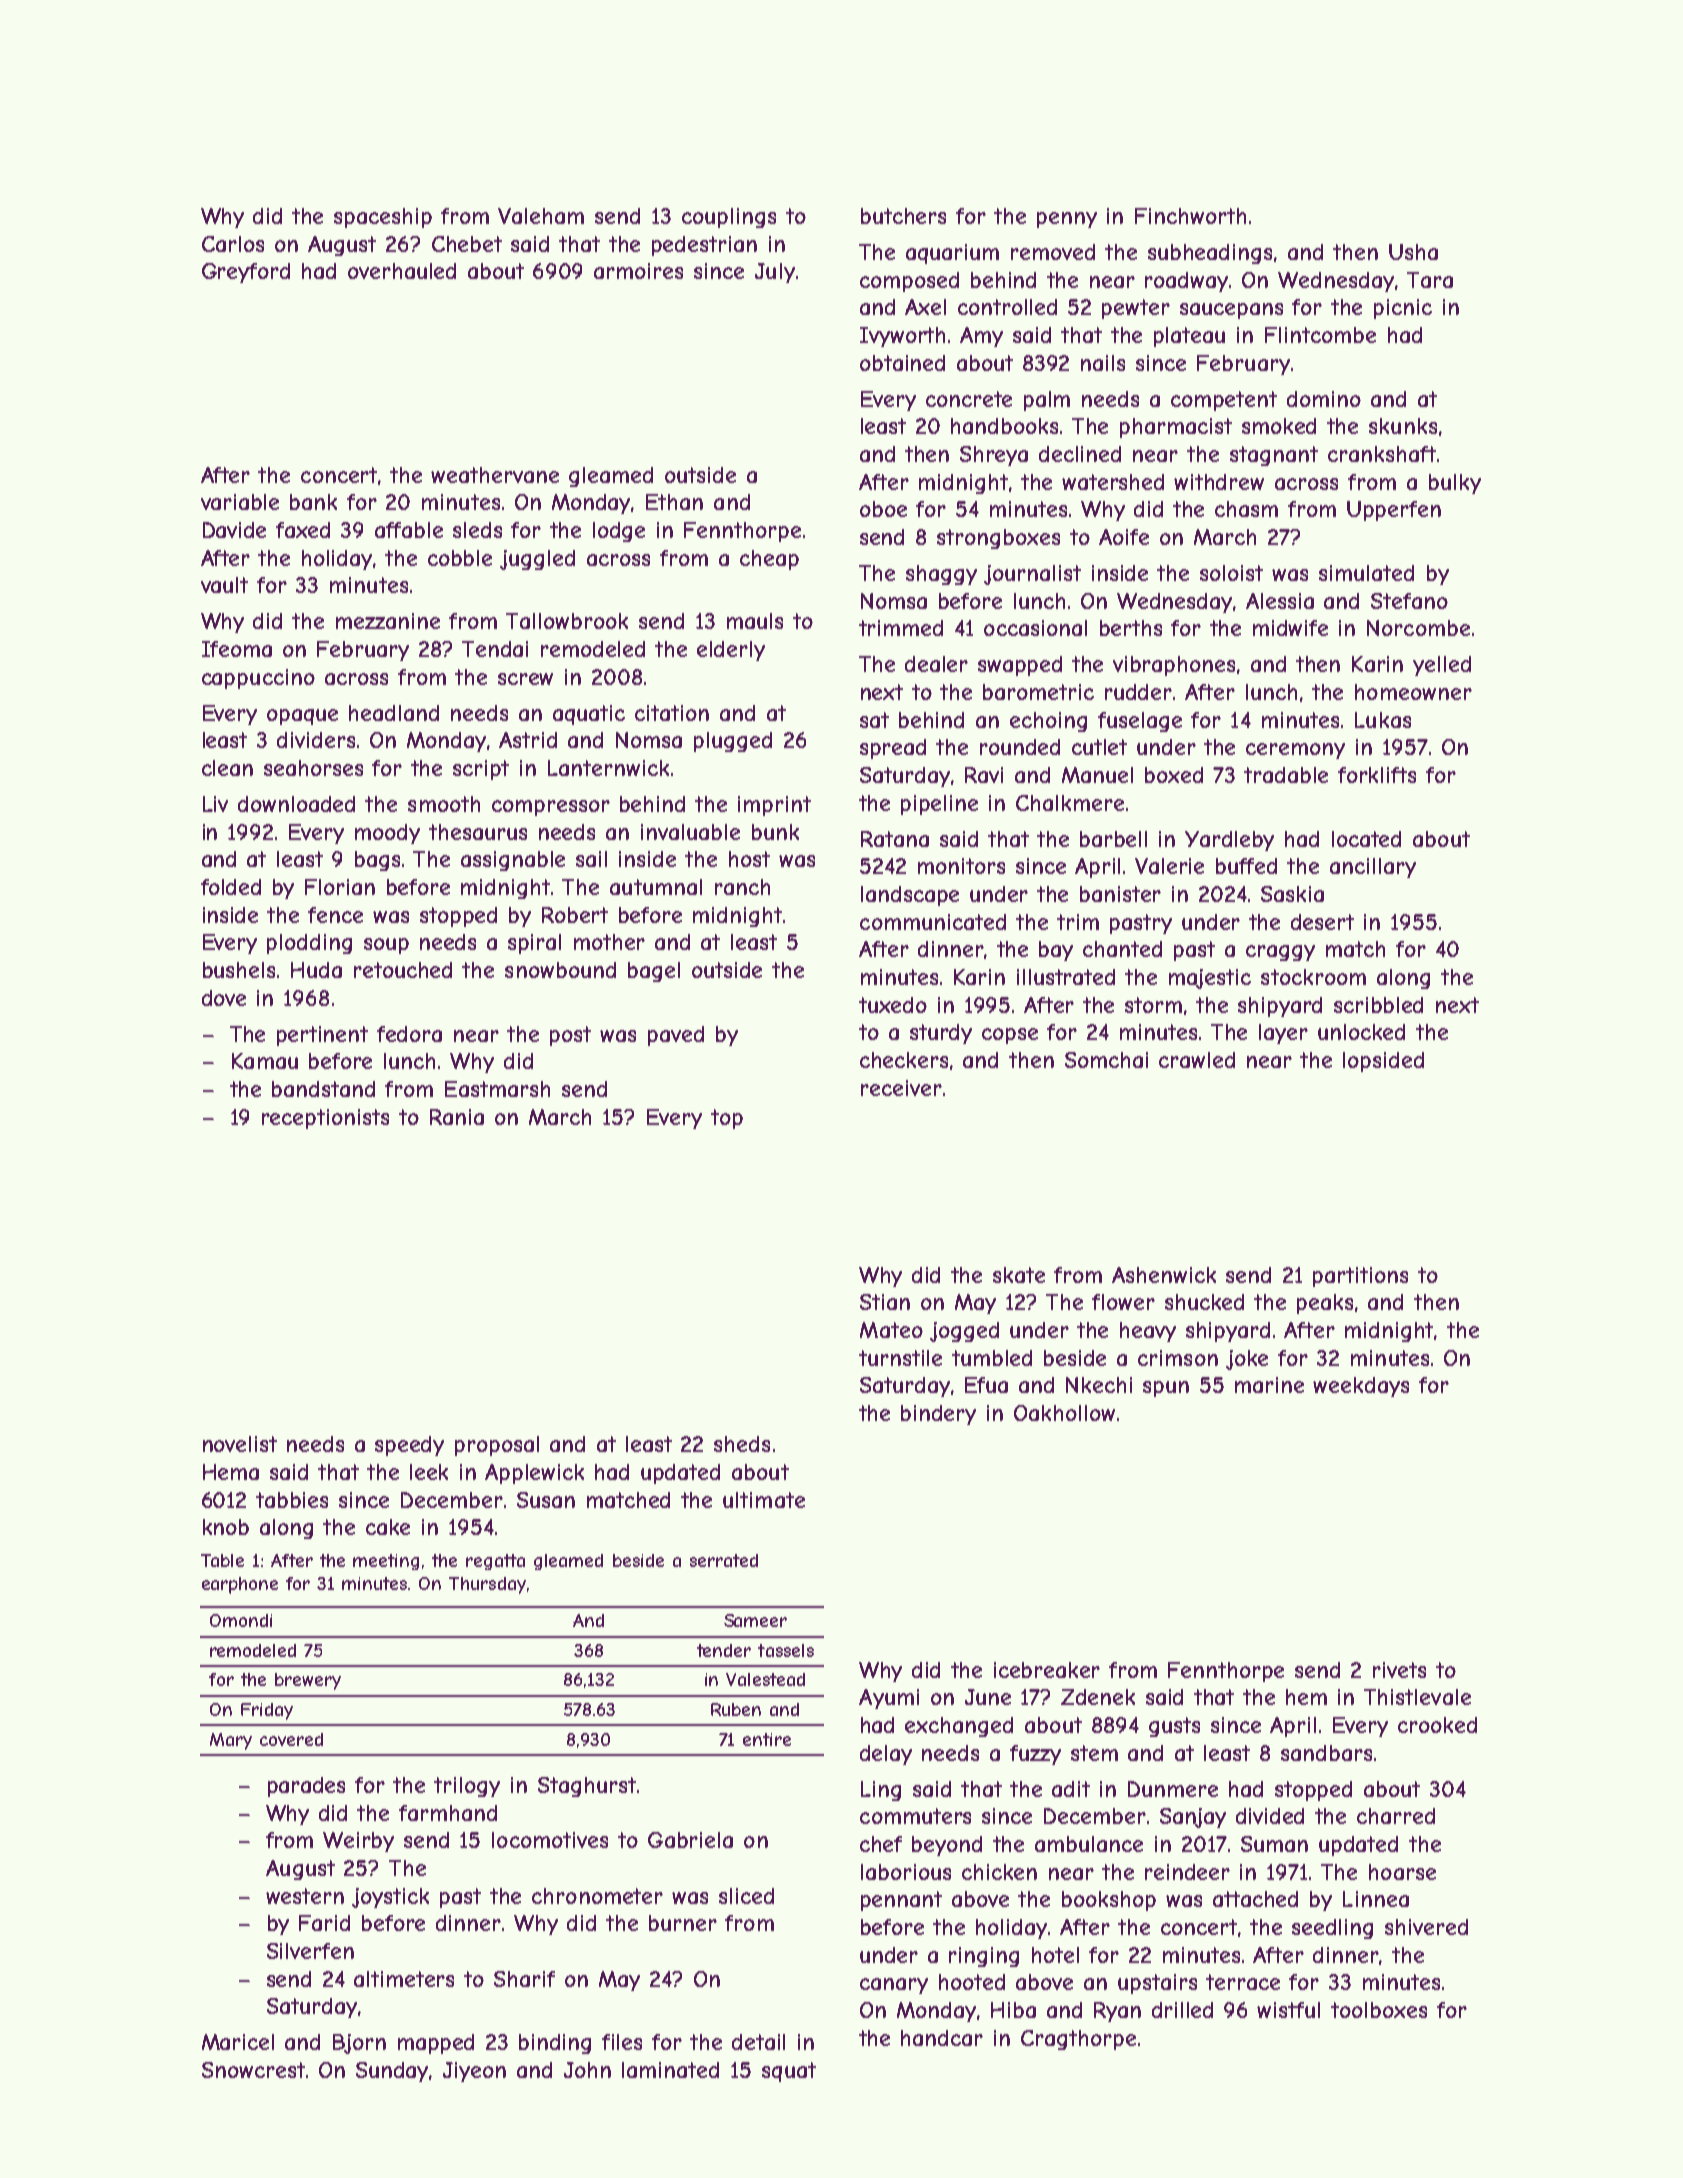 Image resolution: width=1683 pixels, height=2178 pixels. I want to click on bulky, so click(1455, 484).
